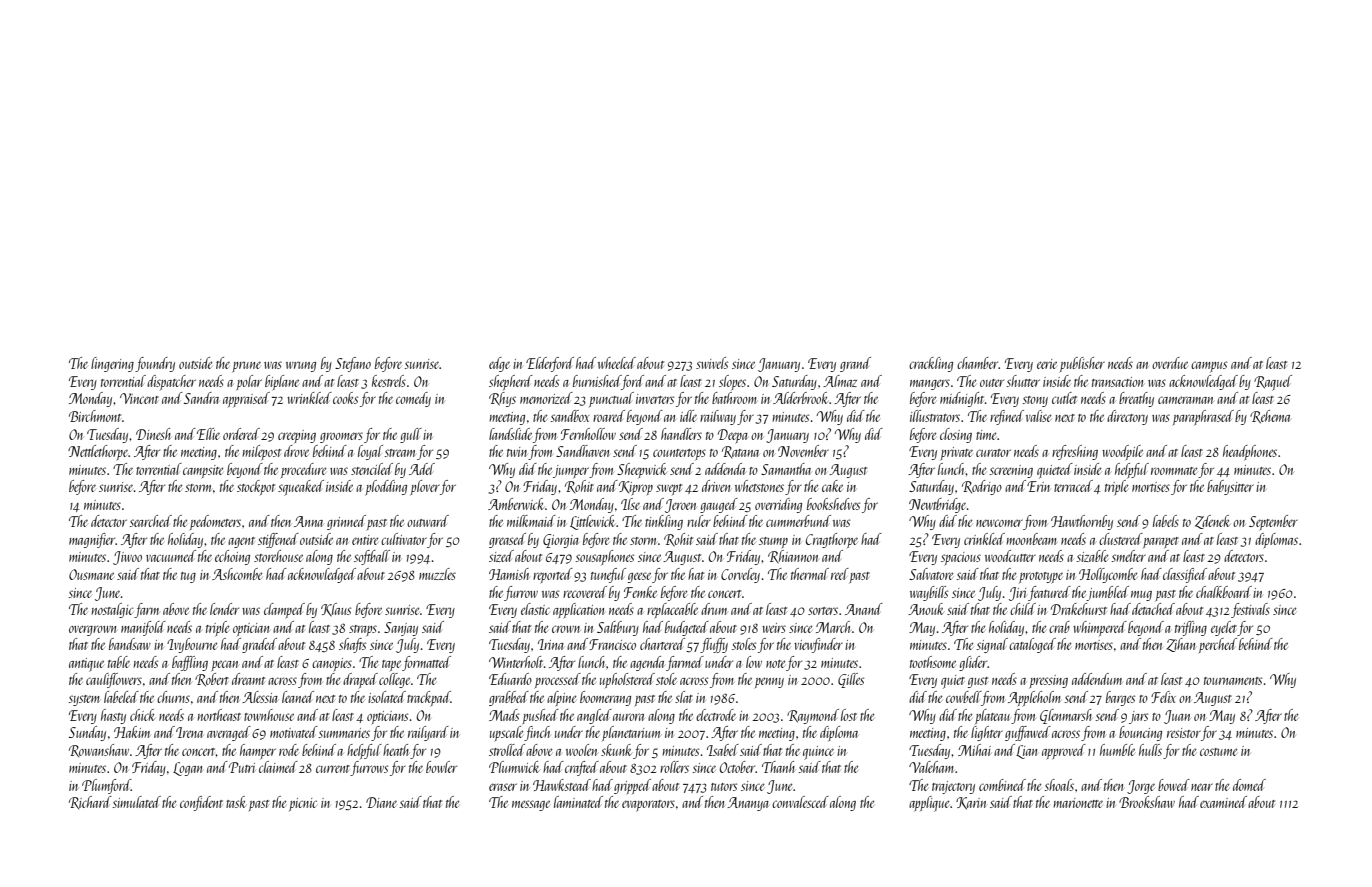  Describe the element at coordinates (773, 542) in the page. I see `stump` at that location.
